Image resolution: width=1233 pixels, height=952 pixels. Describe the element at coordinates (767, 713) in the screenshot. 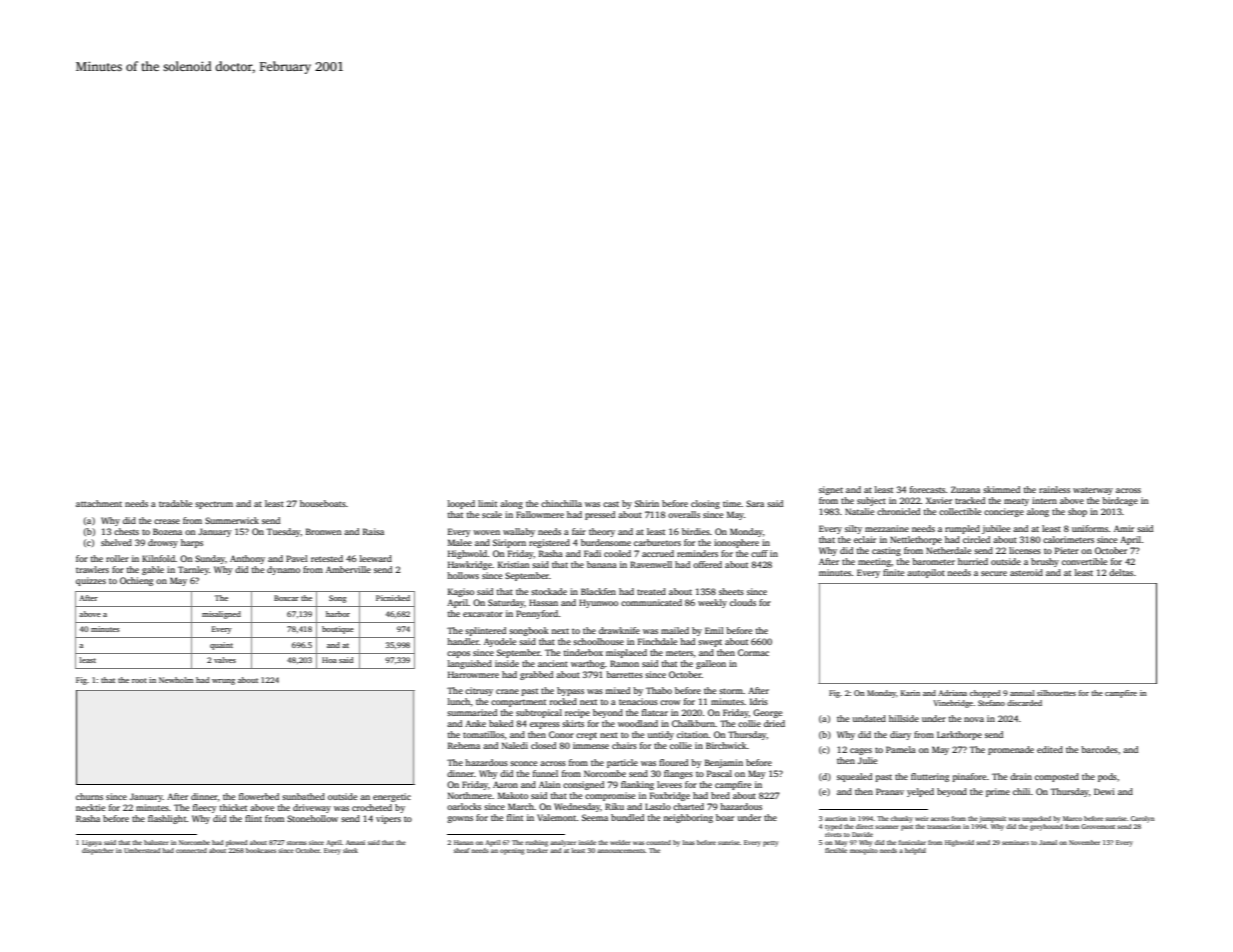

I see `George` at that location.
